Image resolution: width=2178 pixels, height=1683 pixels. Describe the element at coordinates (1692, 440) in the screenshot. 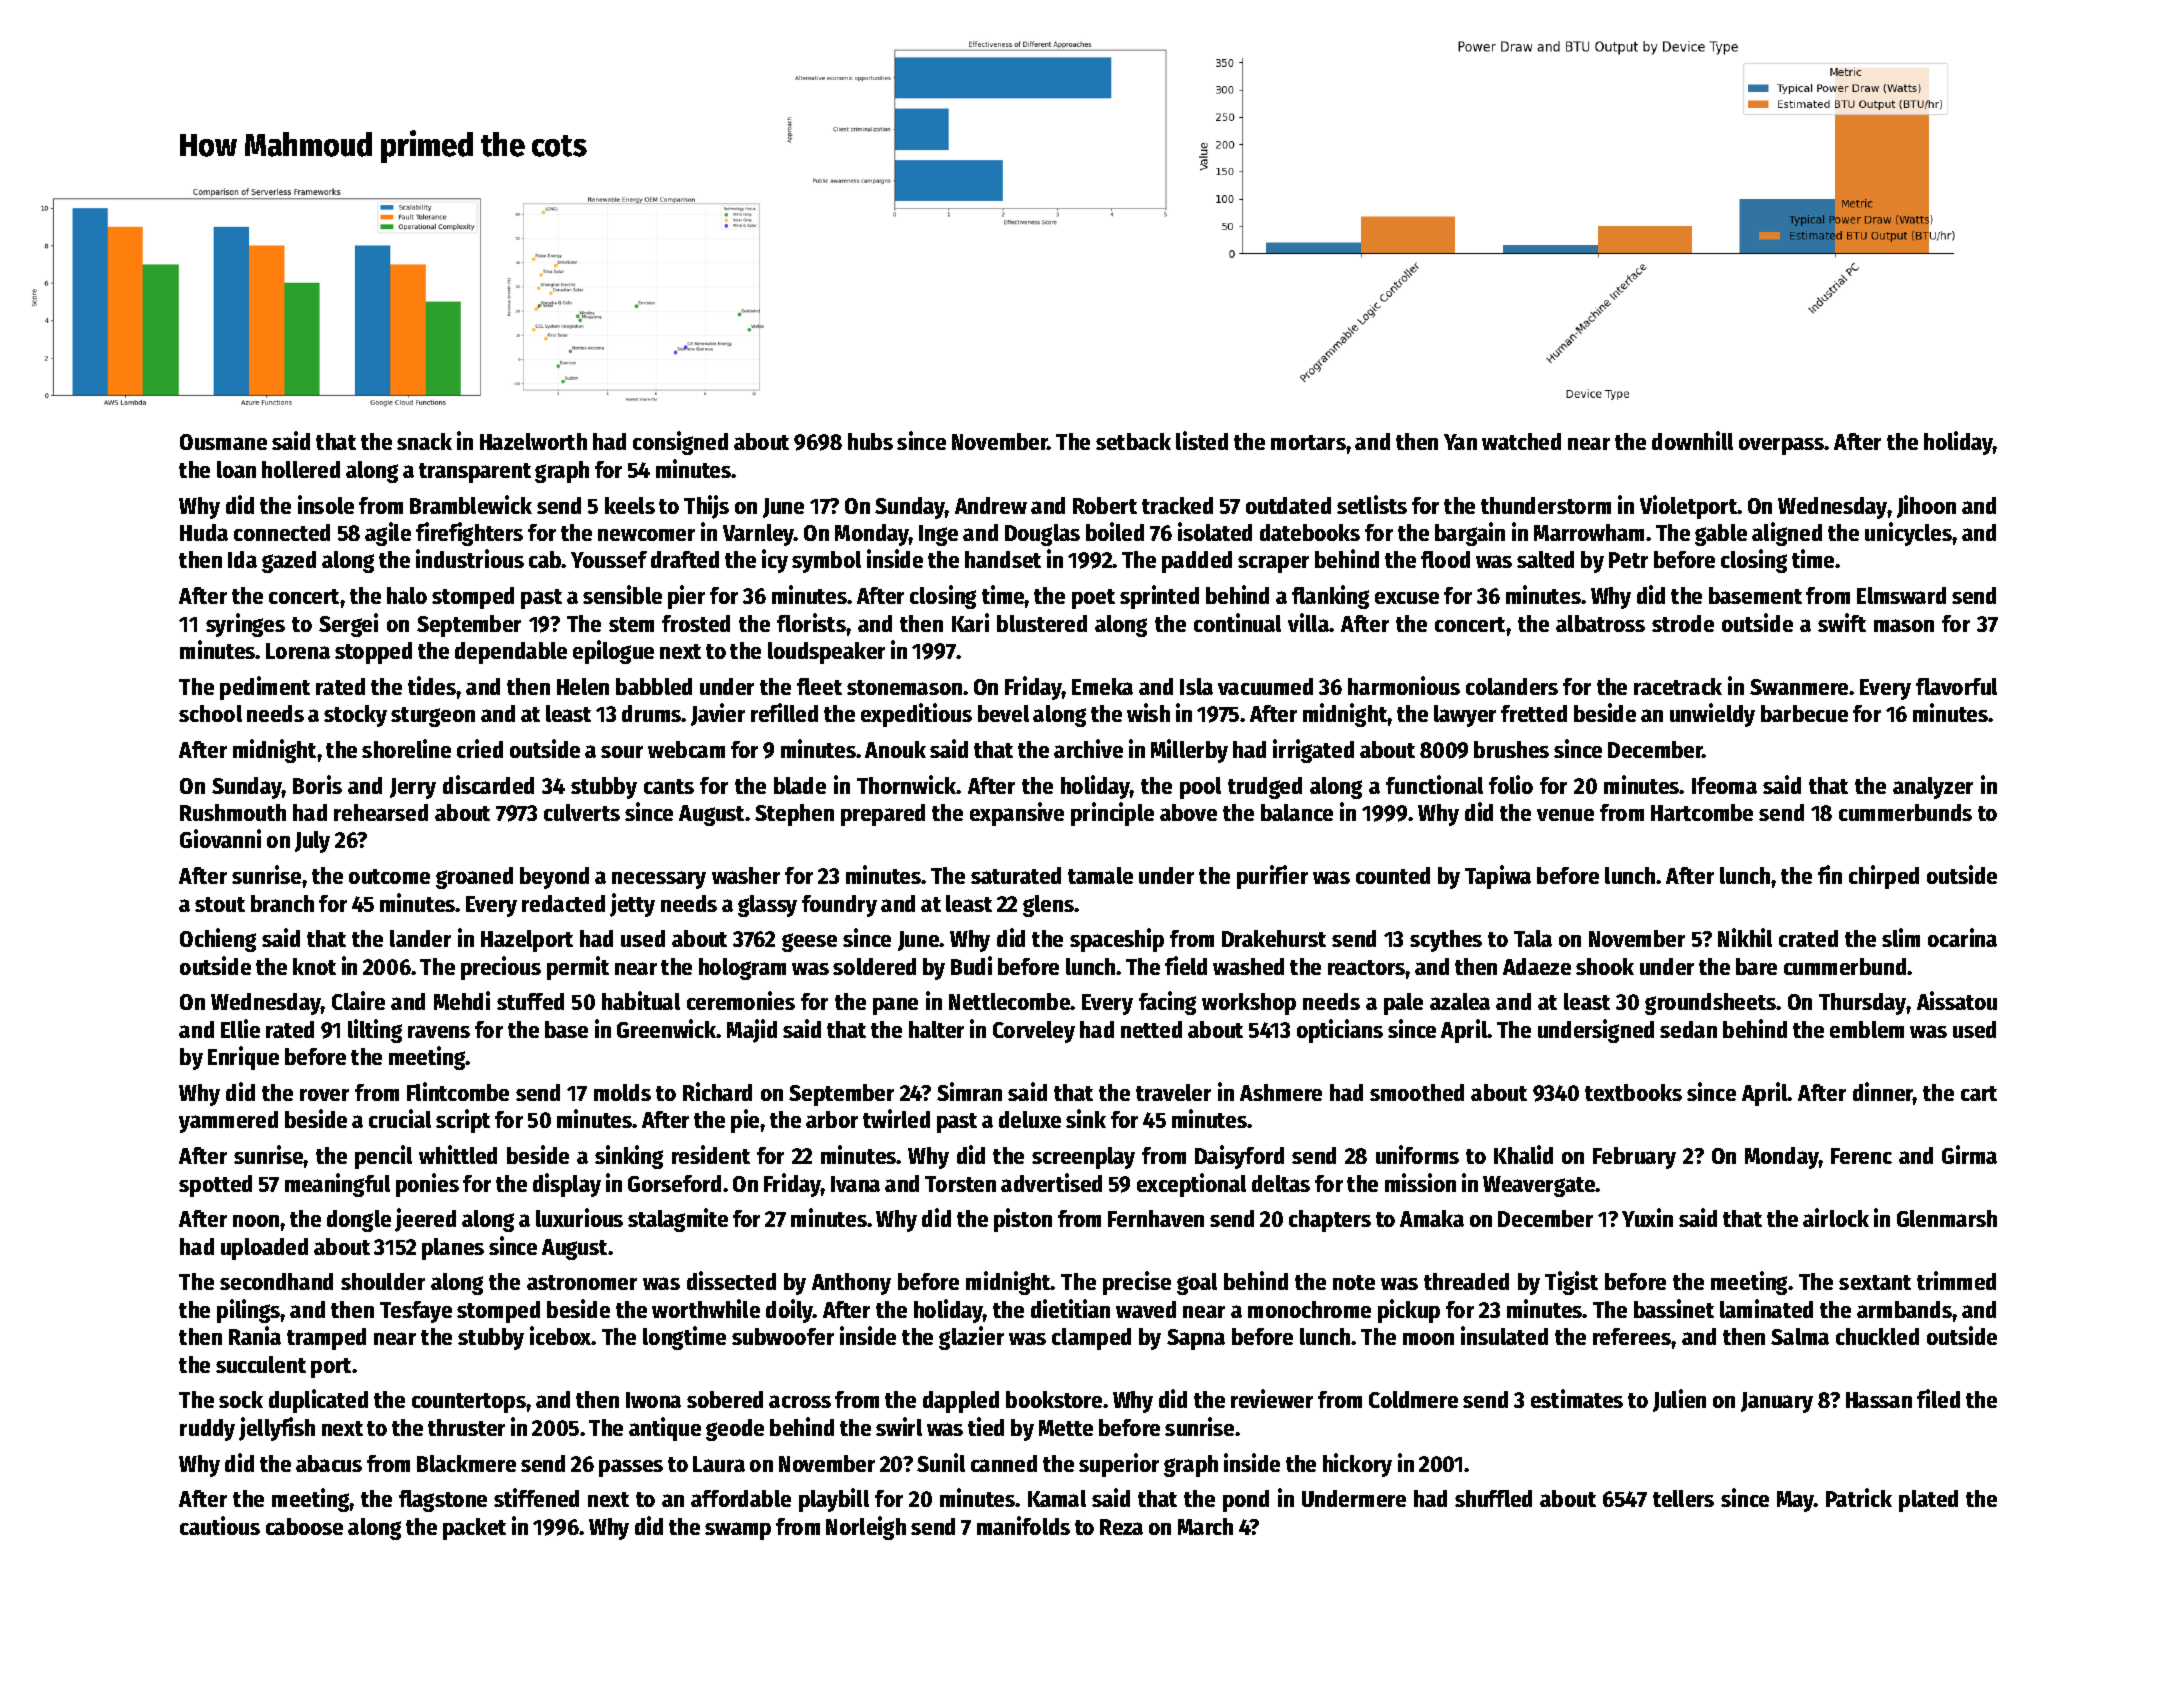

I see `downhill` at that location.
